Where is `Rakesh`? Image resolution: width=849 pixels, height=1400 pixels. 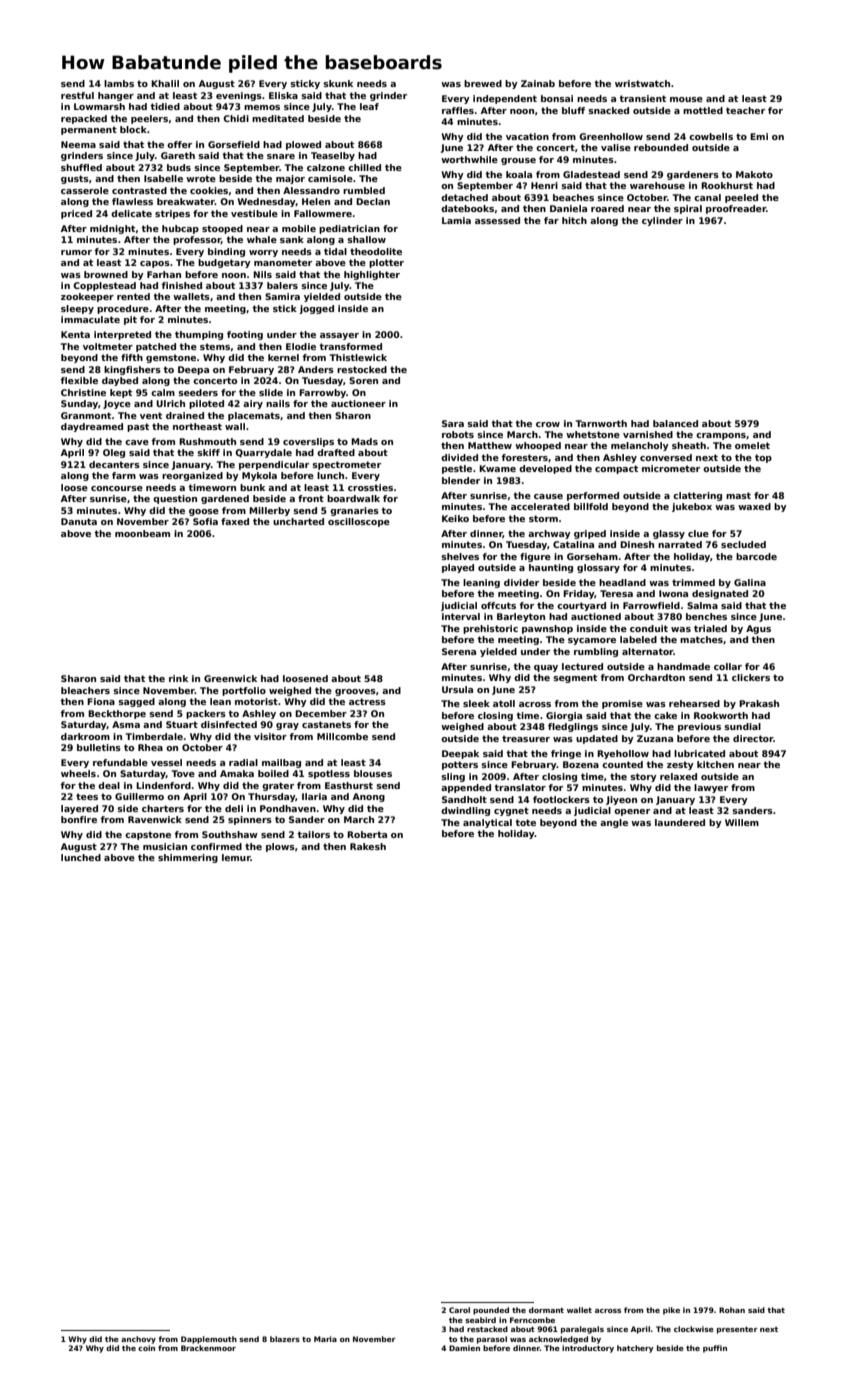 Rakesh is located at coordinates (368, 846).
